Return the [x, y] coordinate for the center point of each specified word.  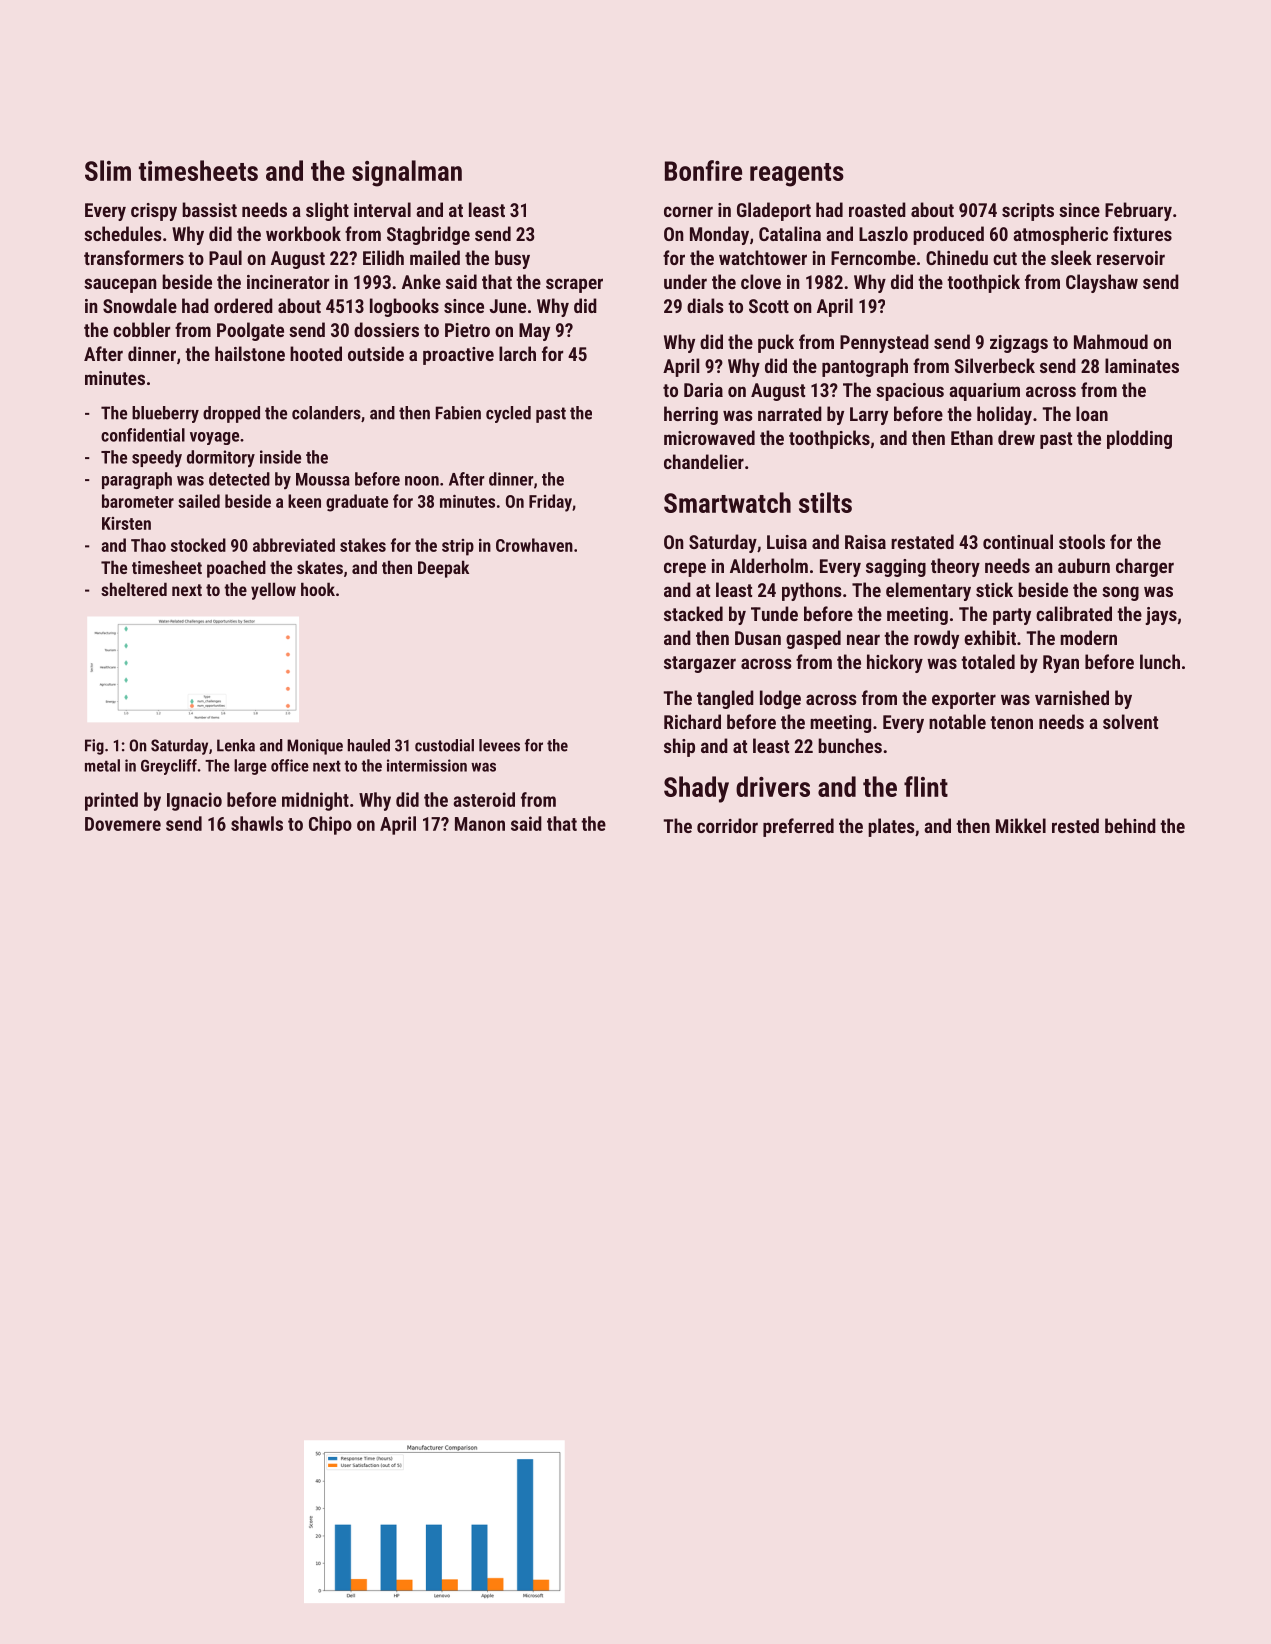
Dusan [758, 638]
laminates [1142, 365]
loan [1092, 413]
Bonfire [703, 170]
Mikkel [1021, 825]
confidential [143, 435]
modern [1088, 637]
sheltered [134, 589]
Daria [703, 390]
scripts [1028, 212]
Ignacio [194, 801]
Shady [696, 789]
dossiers [386, 329]
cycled [508, 414]
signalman [407, 173]
